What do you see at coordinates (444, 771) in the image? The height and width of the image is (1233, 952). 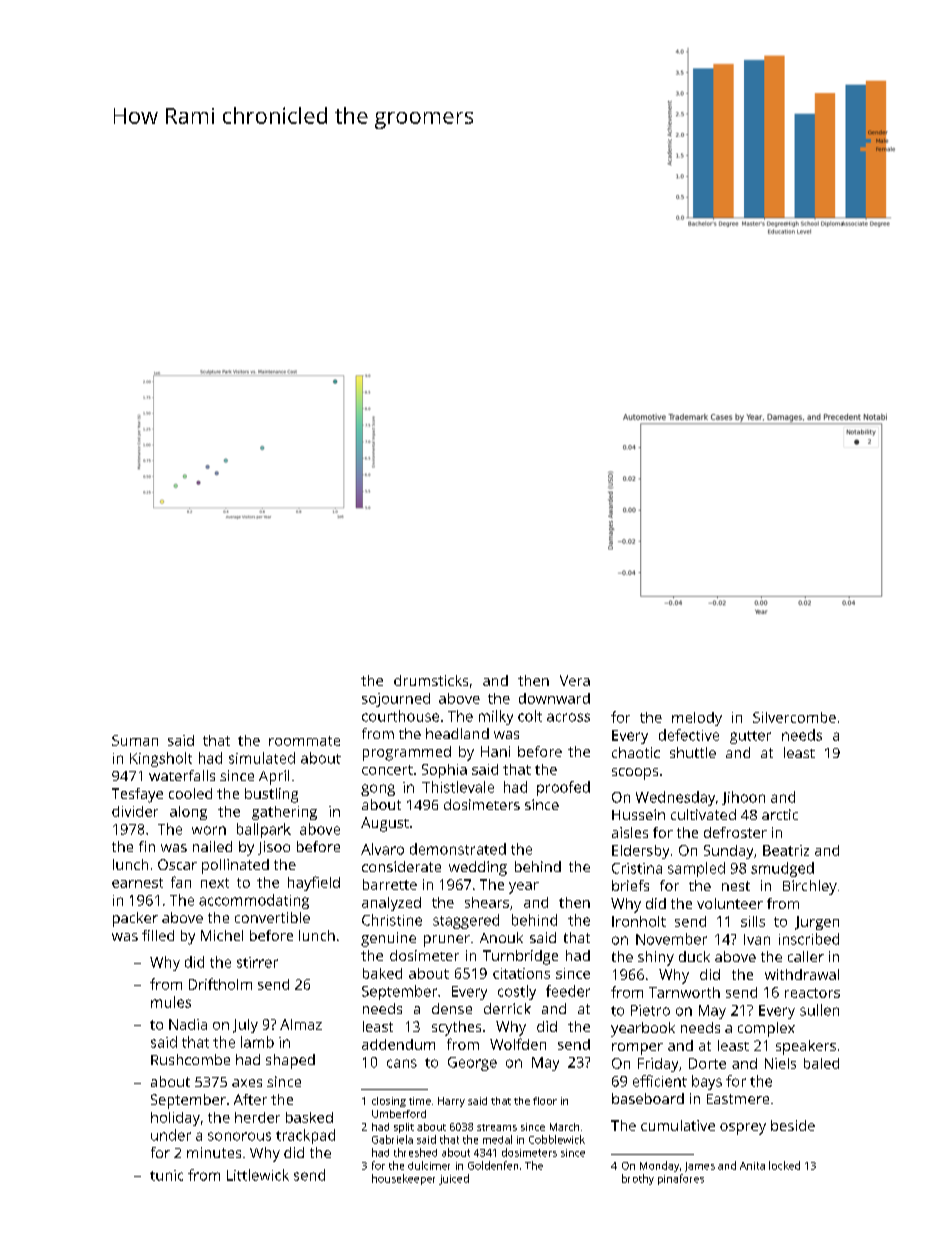 I see `Sophia` at bounding box center [444, 771].
